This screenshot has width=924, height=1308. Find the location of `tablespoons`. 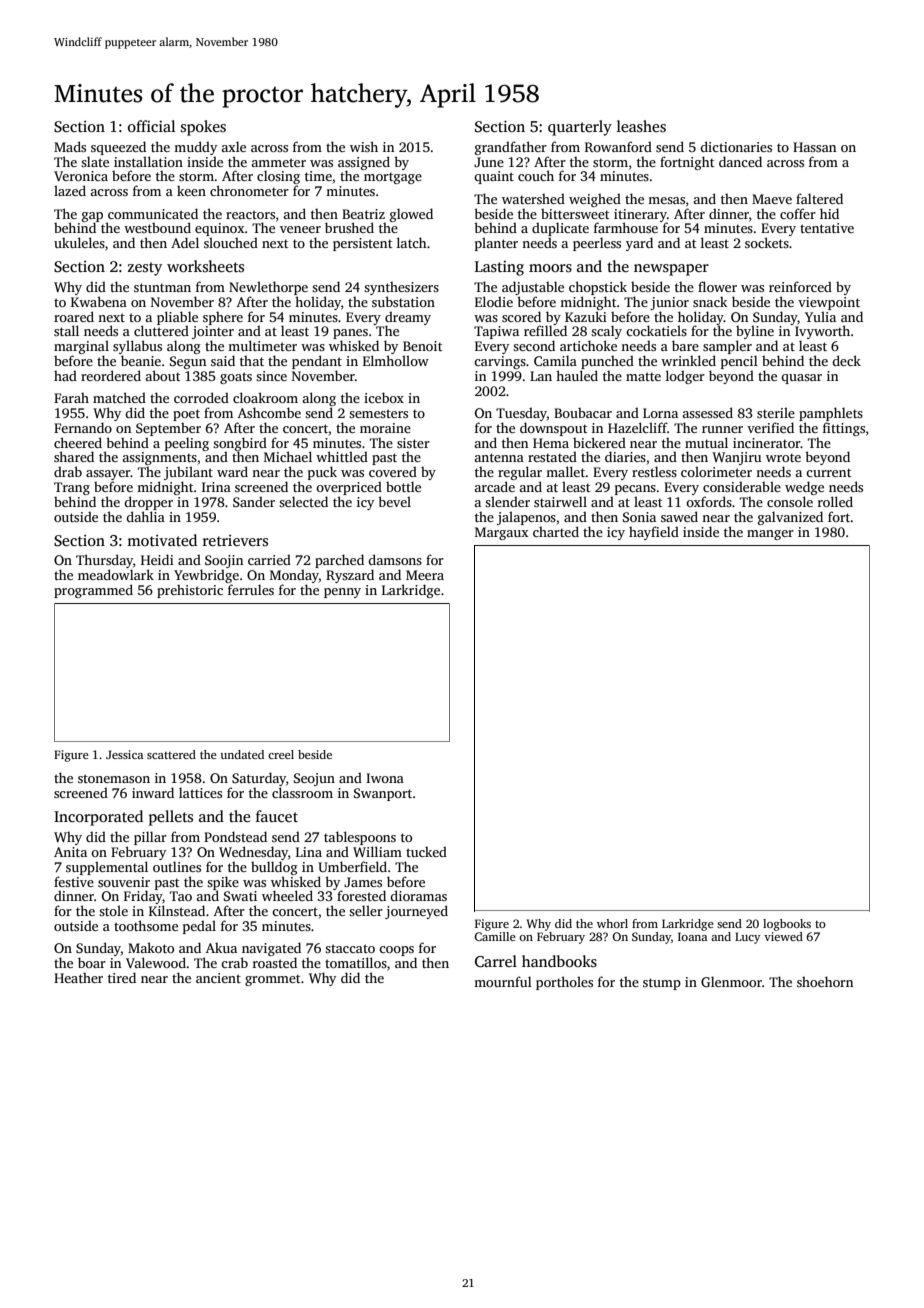

tablespoons is located at coordinates (360, 838).
